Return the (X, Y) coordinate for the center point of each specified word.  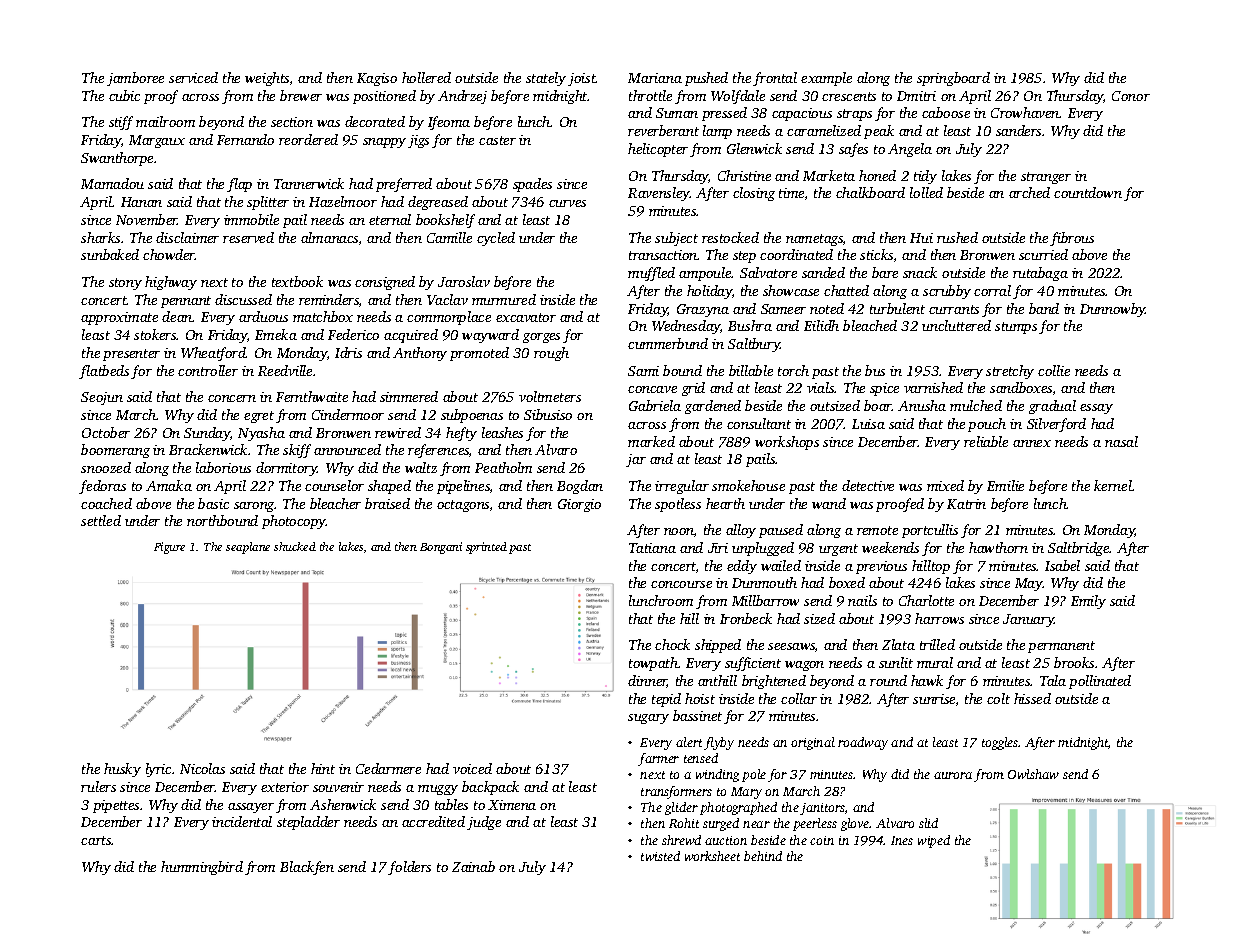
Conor (1131, 96)
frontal (775, 79)
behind (763, 856)
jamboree (135, 79)
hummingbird (202, 868)
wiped (934, 841)
